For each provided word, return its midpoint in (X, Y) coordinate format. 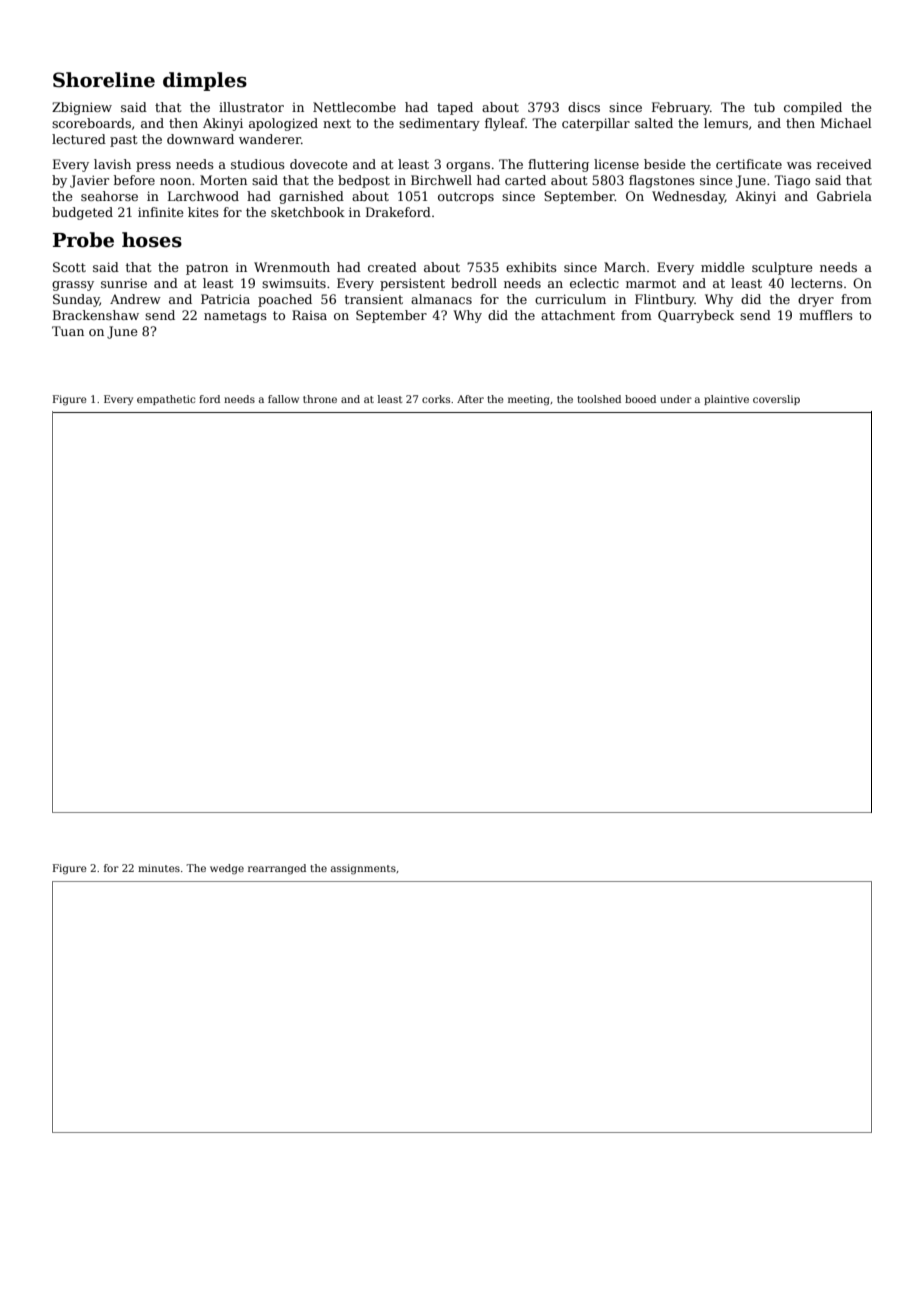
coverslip (776, 400)
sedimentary (439, 124)
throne (320, 399)
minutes (159, 868)
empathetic (166, 400)
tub (764, 107)
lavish (112, 164)
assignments (363, 869)
